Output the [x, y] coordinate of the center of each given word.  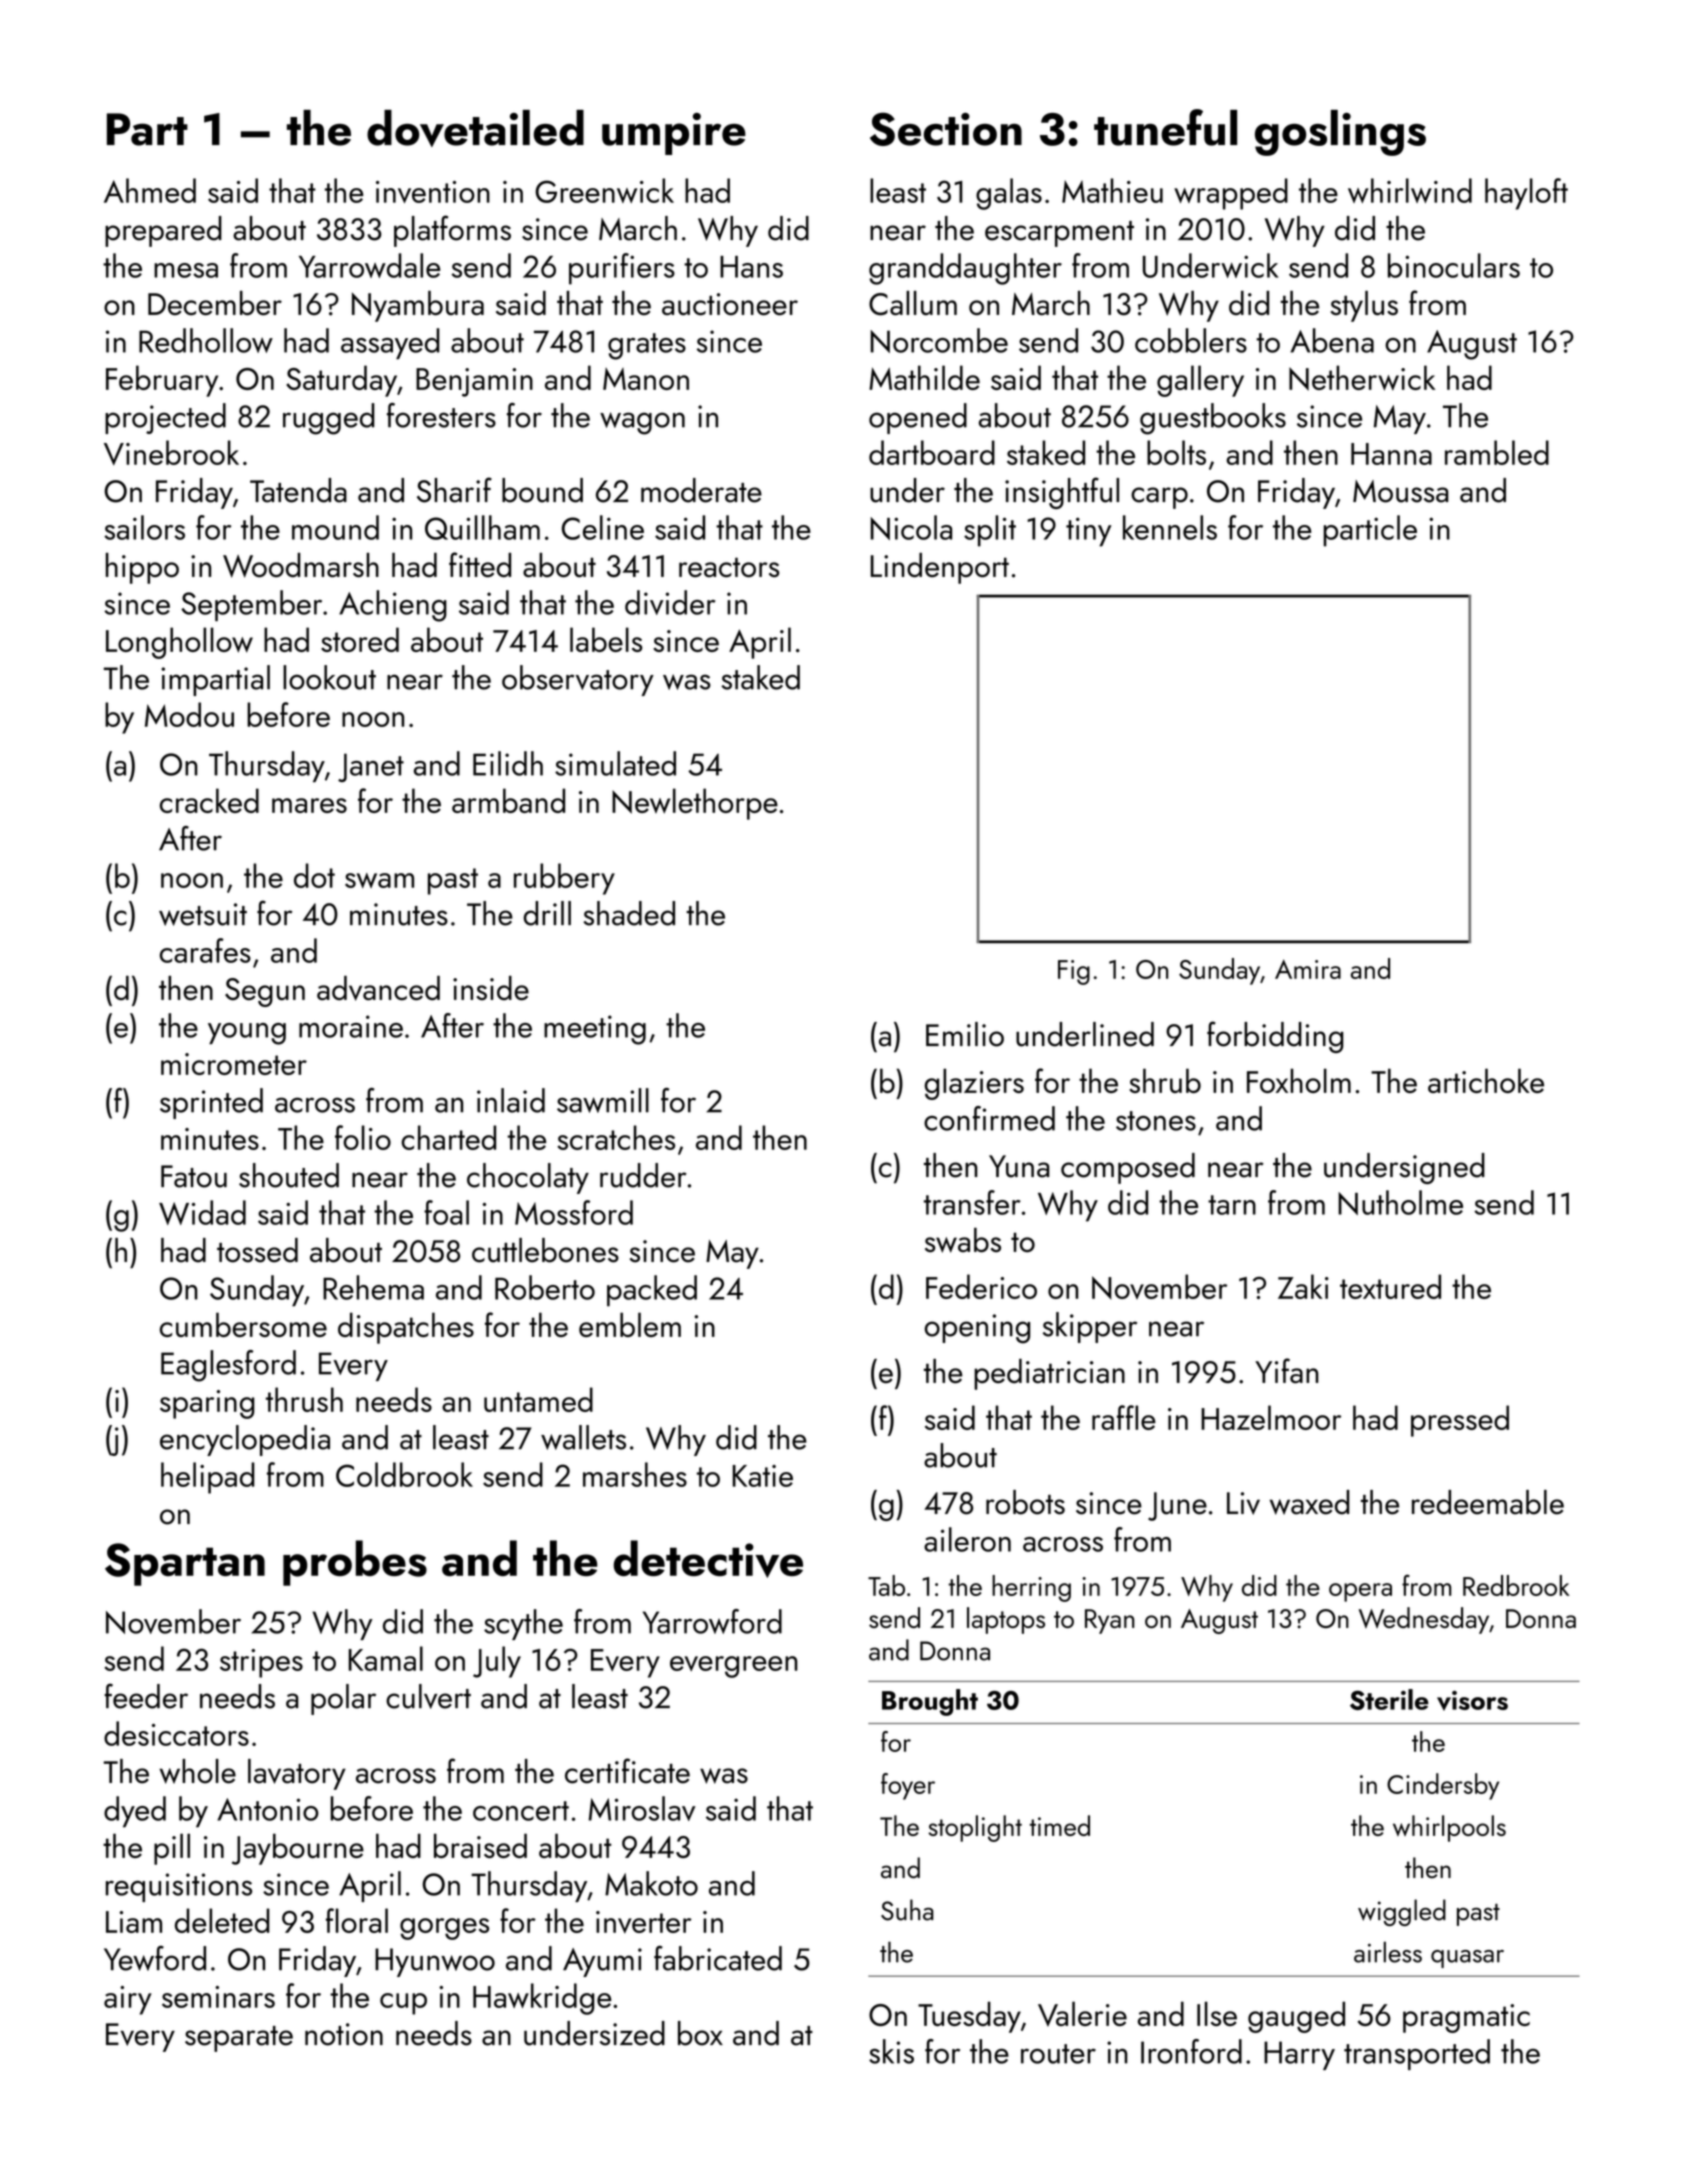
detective [708, 1559]
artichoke [1486, 1080]
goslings [1340, 133]
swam [379, 880]
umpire [674, 134]
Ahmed [150, 190]
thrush [304, 1399]
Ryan [1109, 1621]
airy [128, 2000]
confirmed [989, 1118]
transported [1417, 2054]
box [700, 2033]
